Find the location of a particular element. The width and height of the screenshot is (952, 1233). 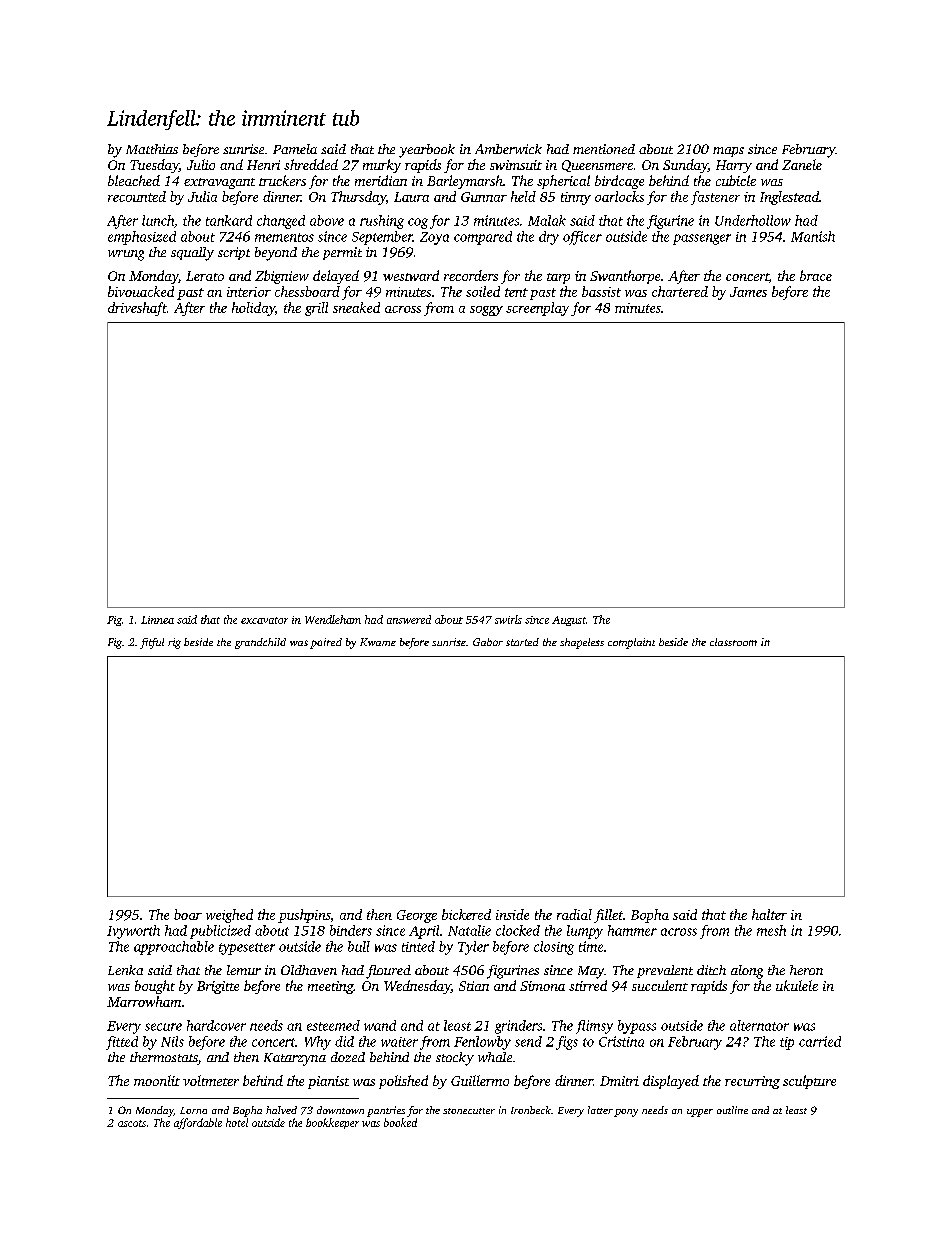

Linnea is located at coordinates (157, 620).
